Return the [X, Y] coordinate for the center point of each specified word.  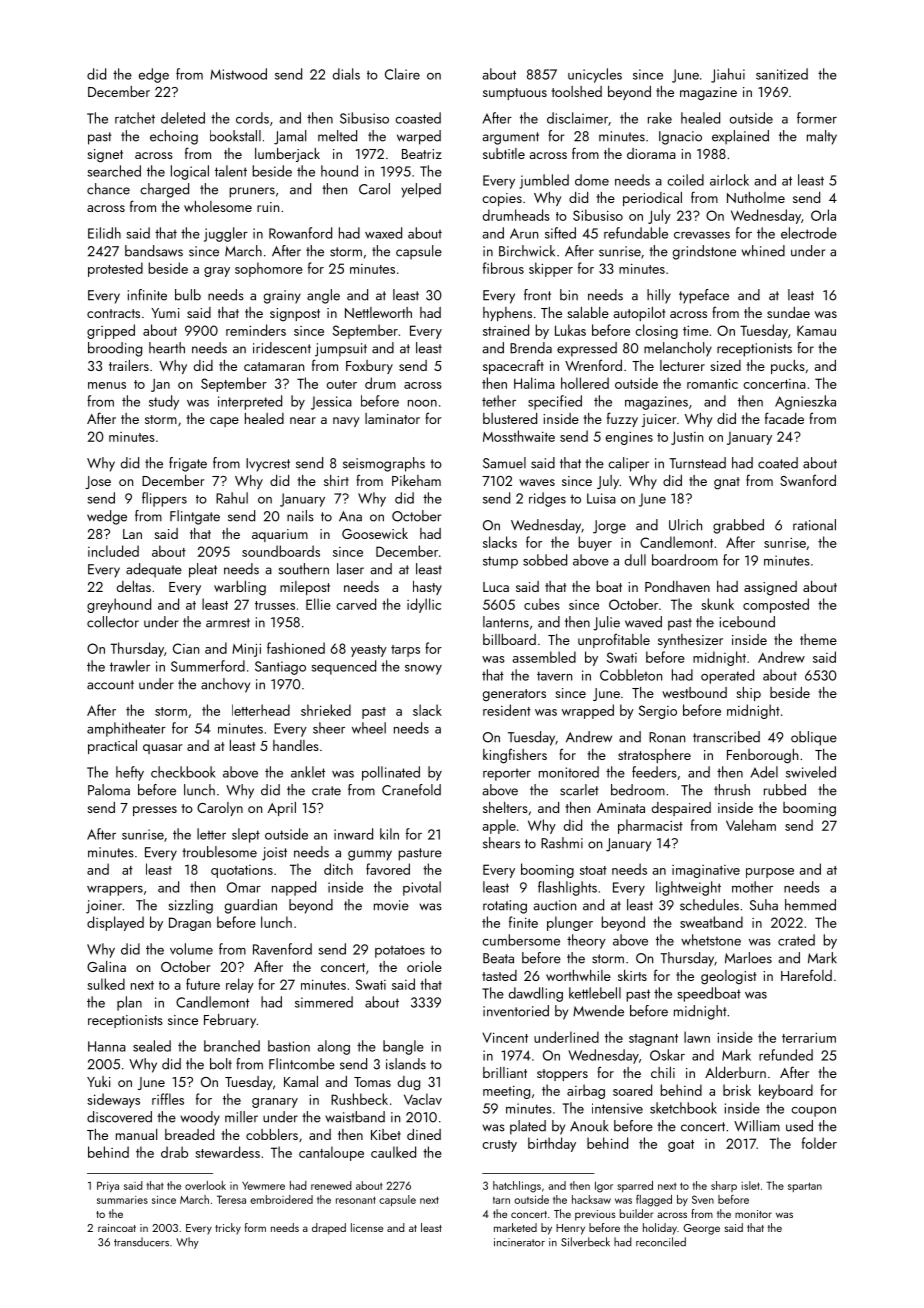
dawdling [536, 994]
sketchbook [683, 1108]
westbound [694, 692]
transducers [141, 1242]
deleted [183, 118]
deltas [134, 586]
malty [822, 137]
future [203, 984]
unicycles [595, 75]
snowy [423, 670]
